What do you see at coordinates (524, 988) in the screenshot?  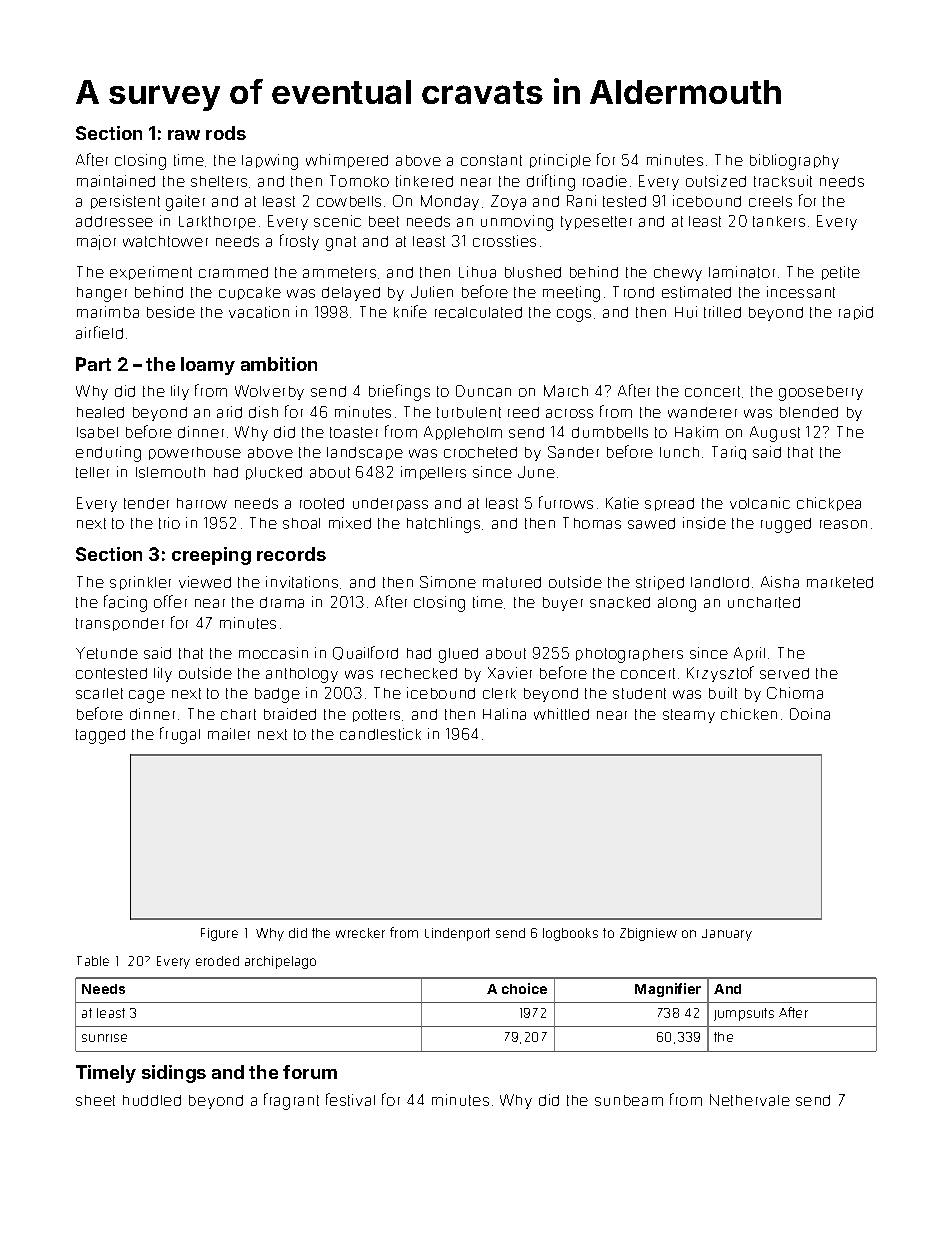 I see `choice` at bounding box center [524, 988].
